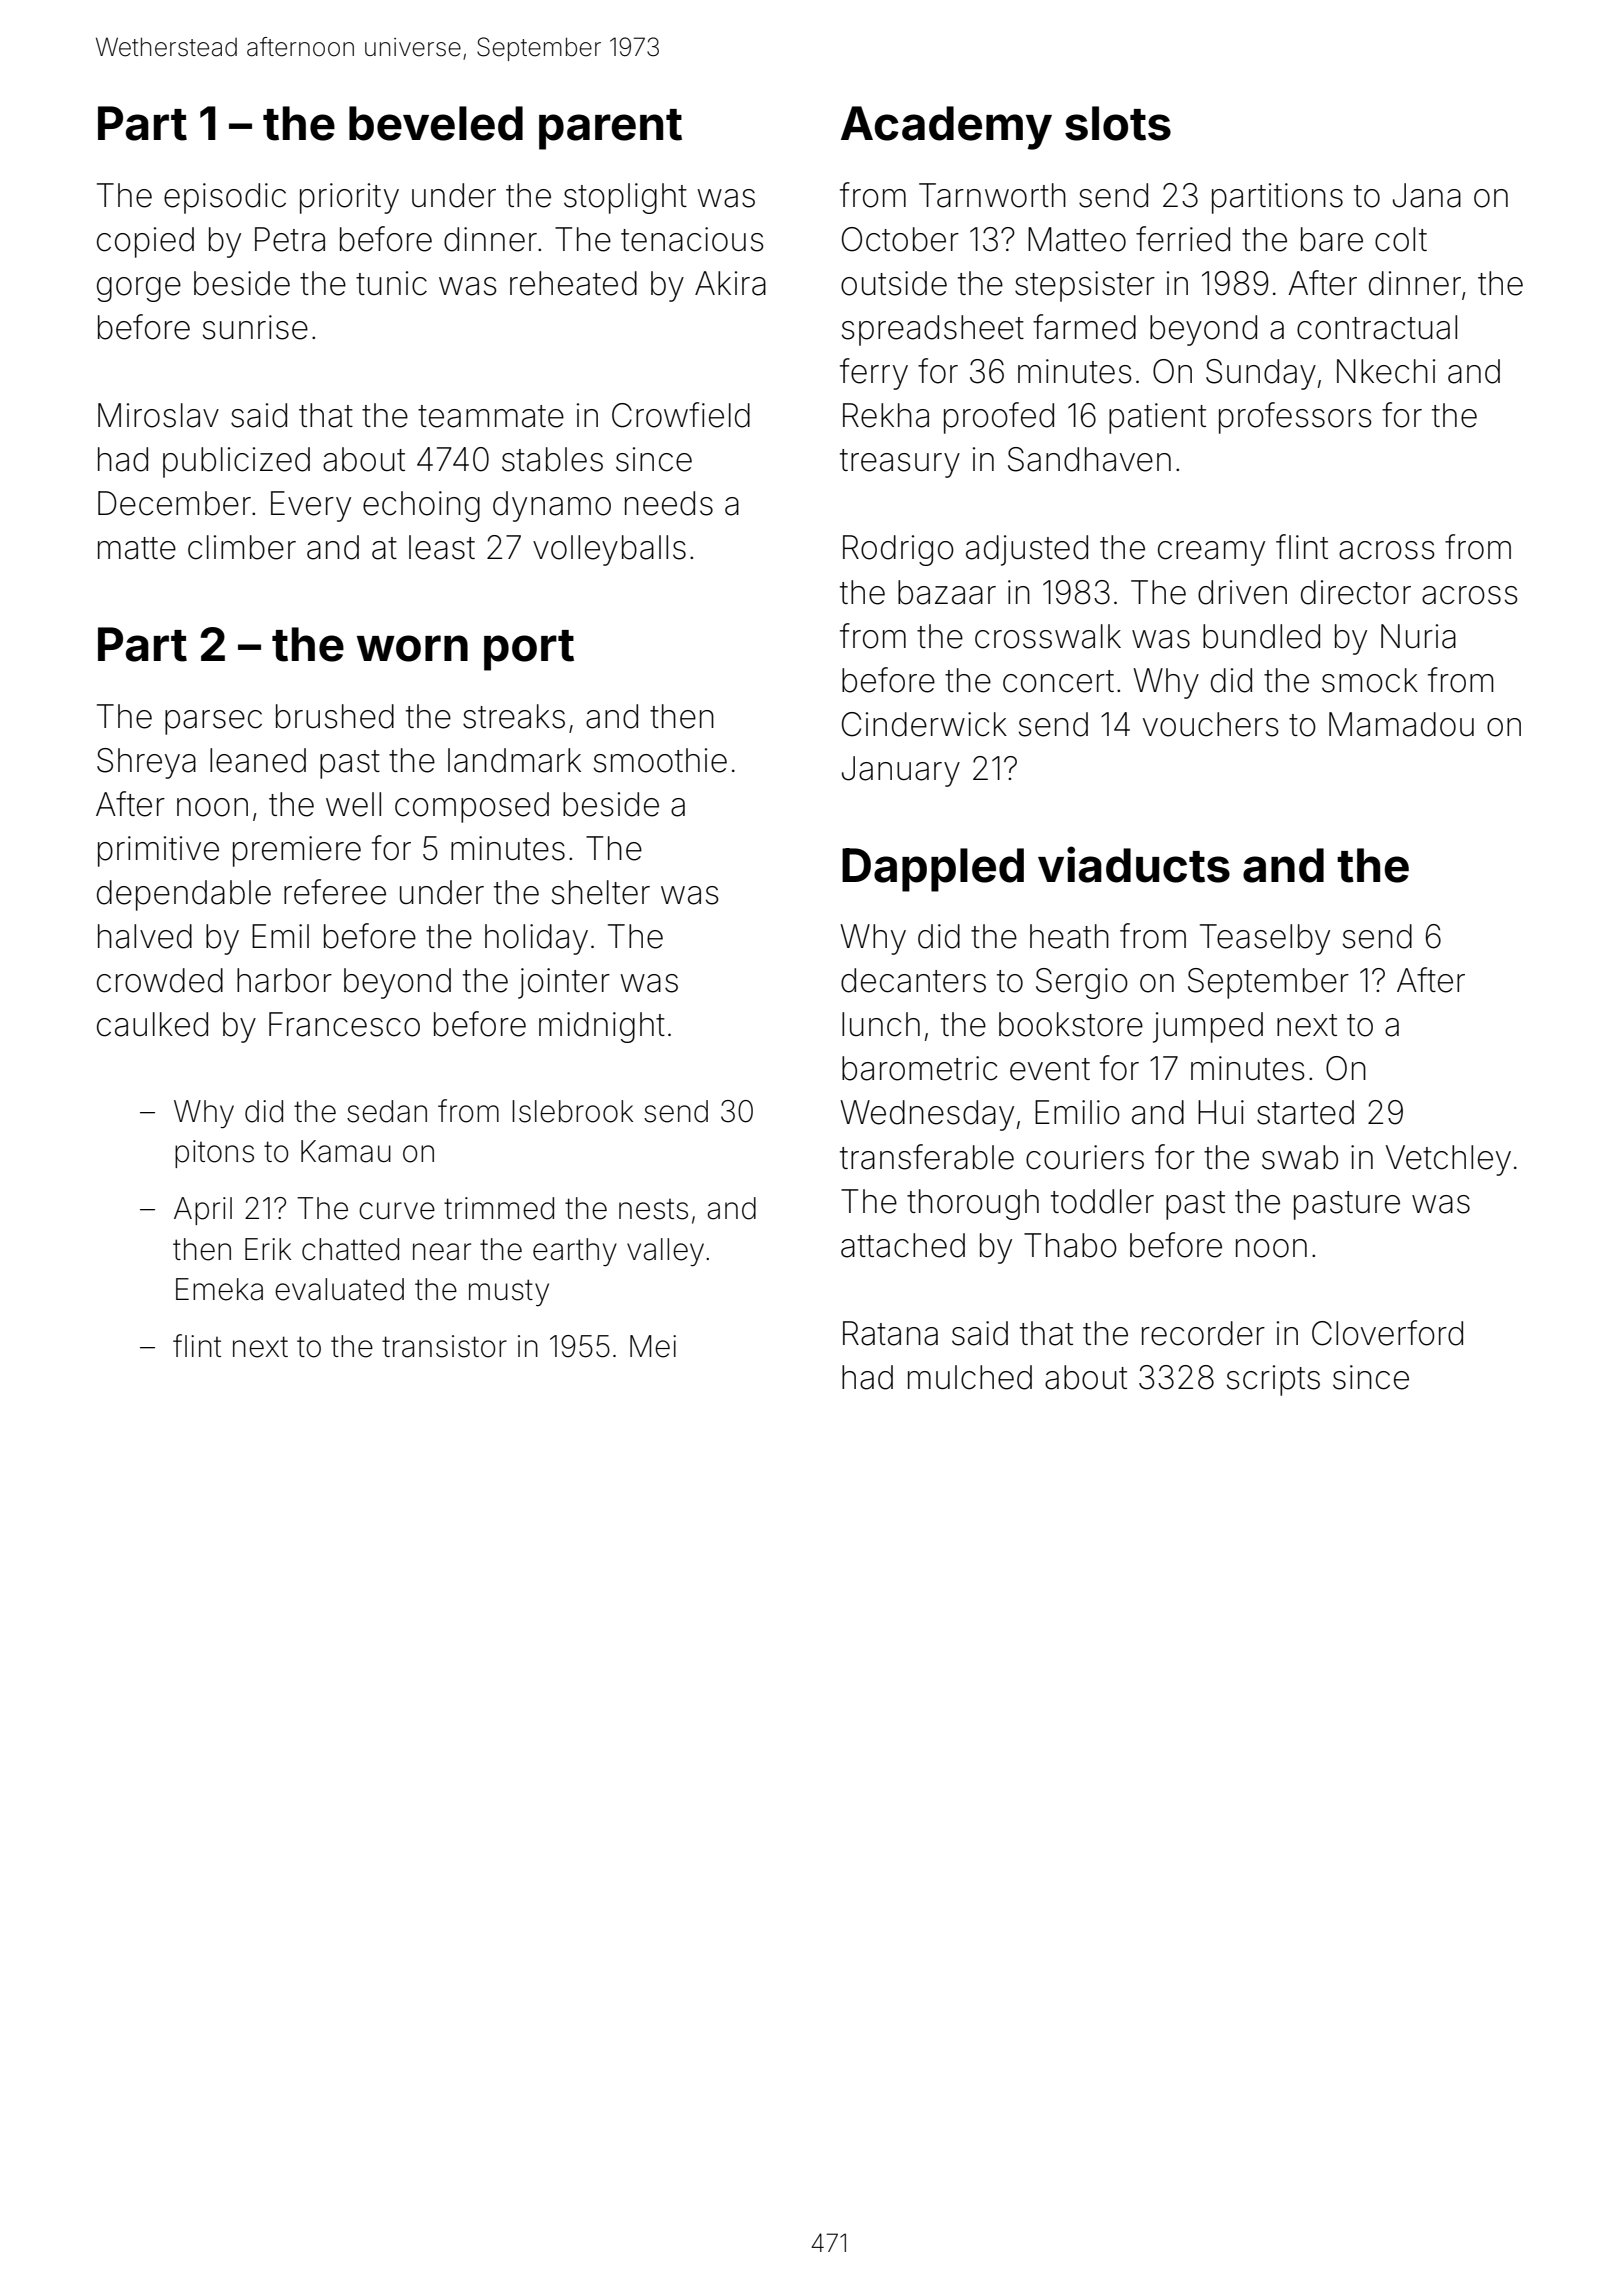 Image resolution: width=1620 pixels, height=2292 pixels. I want to click on contractual, so click(1377, 327).
